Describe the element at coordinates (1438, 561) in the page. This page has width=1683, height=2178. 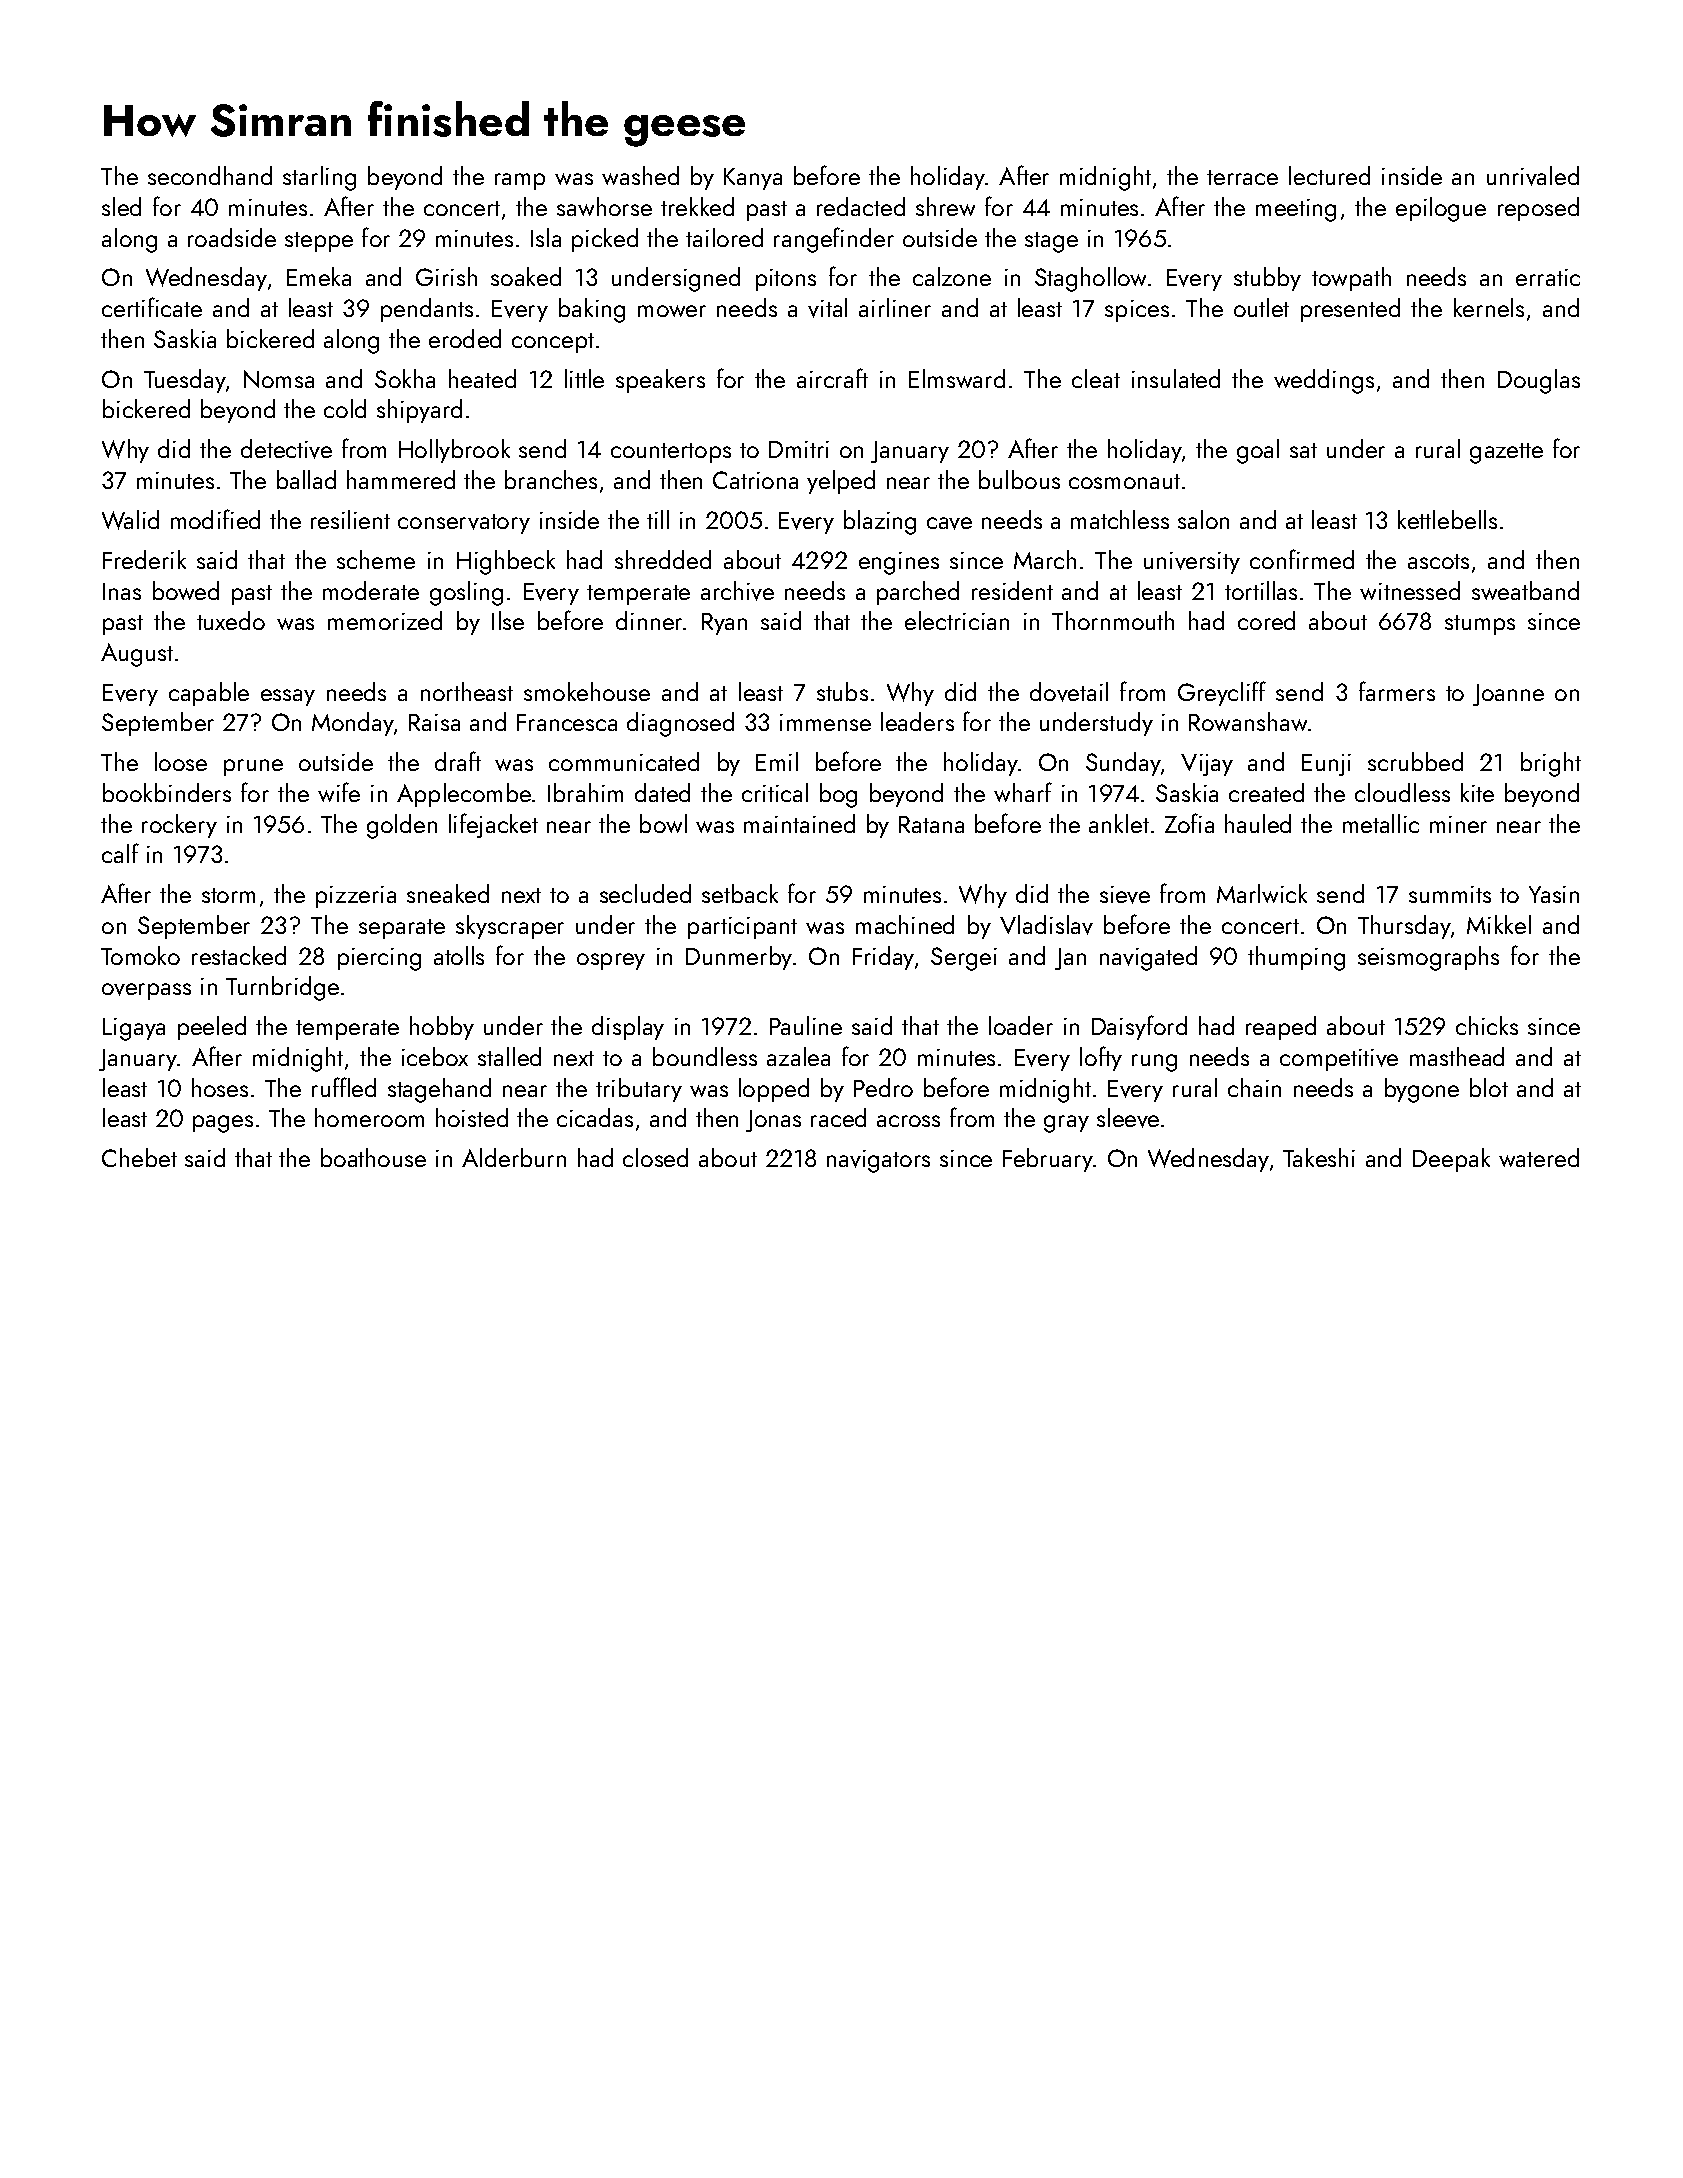
I see `ascots` at that location.
